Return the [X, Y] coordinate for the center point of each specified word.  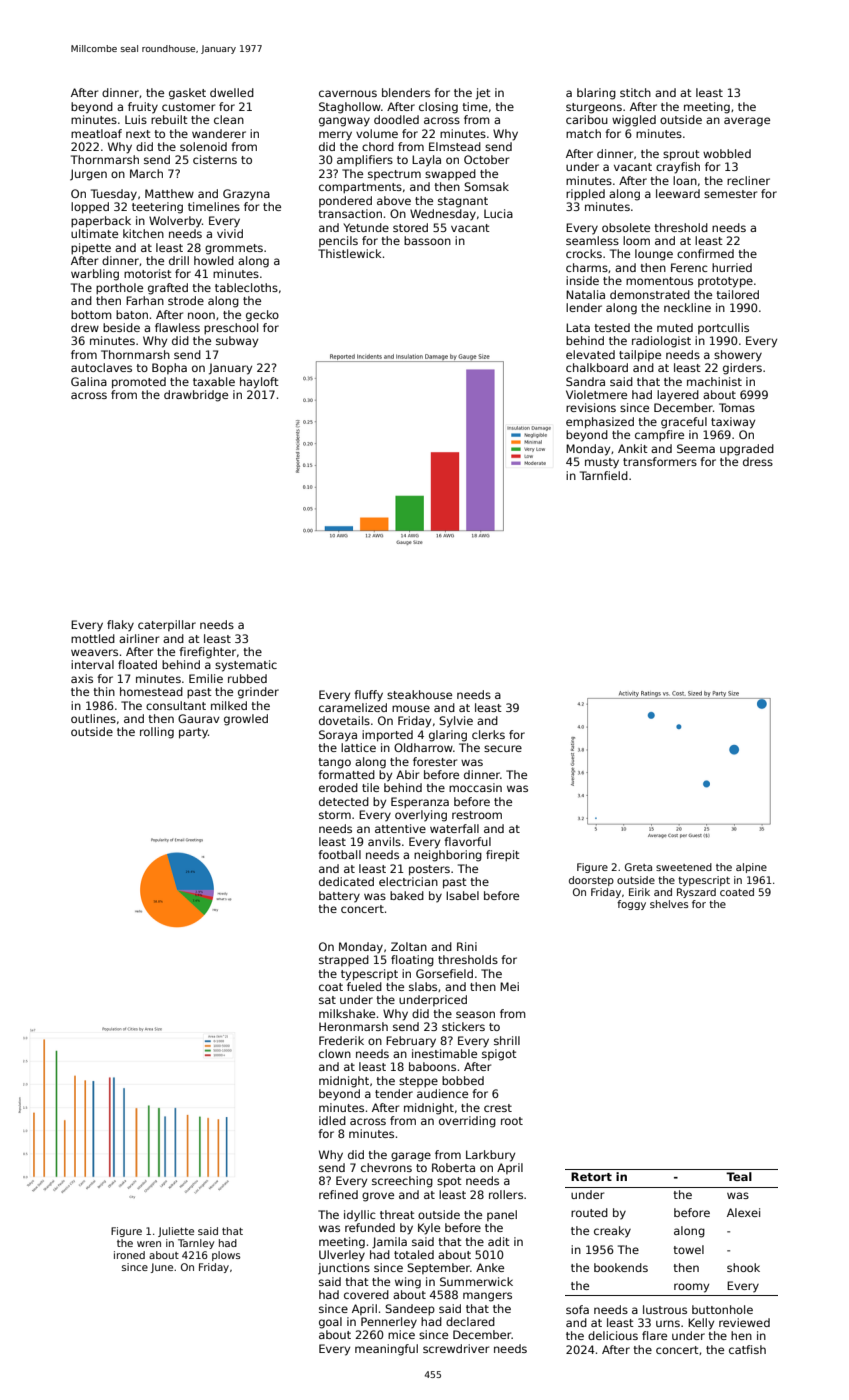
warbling [95, 275]
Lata [578, 327]
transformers [660, 461]
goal [330, 1323]
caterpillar [167, 625]
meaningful [386, 1350]
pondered [345, 201]
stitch [635, 92]
